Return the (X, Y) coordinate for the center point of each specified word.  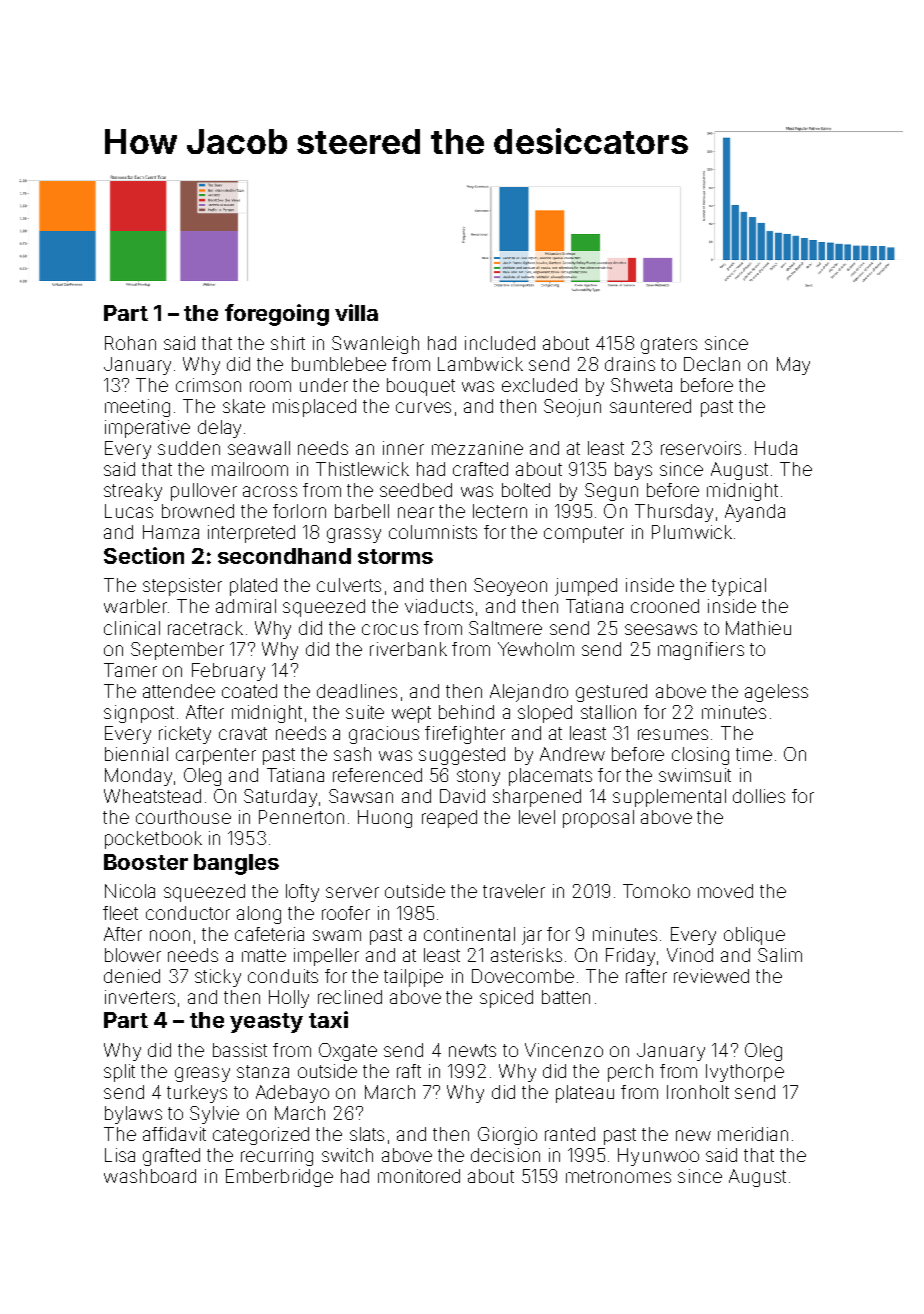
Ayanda (755, 513)
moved (725, 891)
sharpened (537, 798)
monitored (419, 1176)
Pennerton (301, 817)
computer (584, 534)
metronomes (618, 1176)
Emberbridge (279, 1178)
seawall (259, 448)
